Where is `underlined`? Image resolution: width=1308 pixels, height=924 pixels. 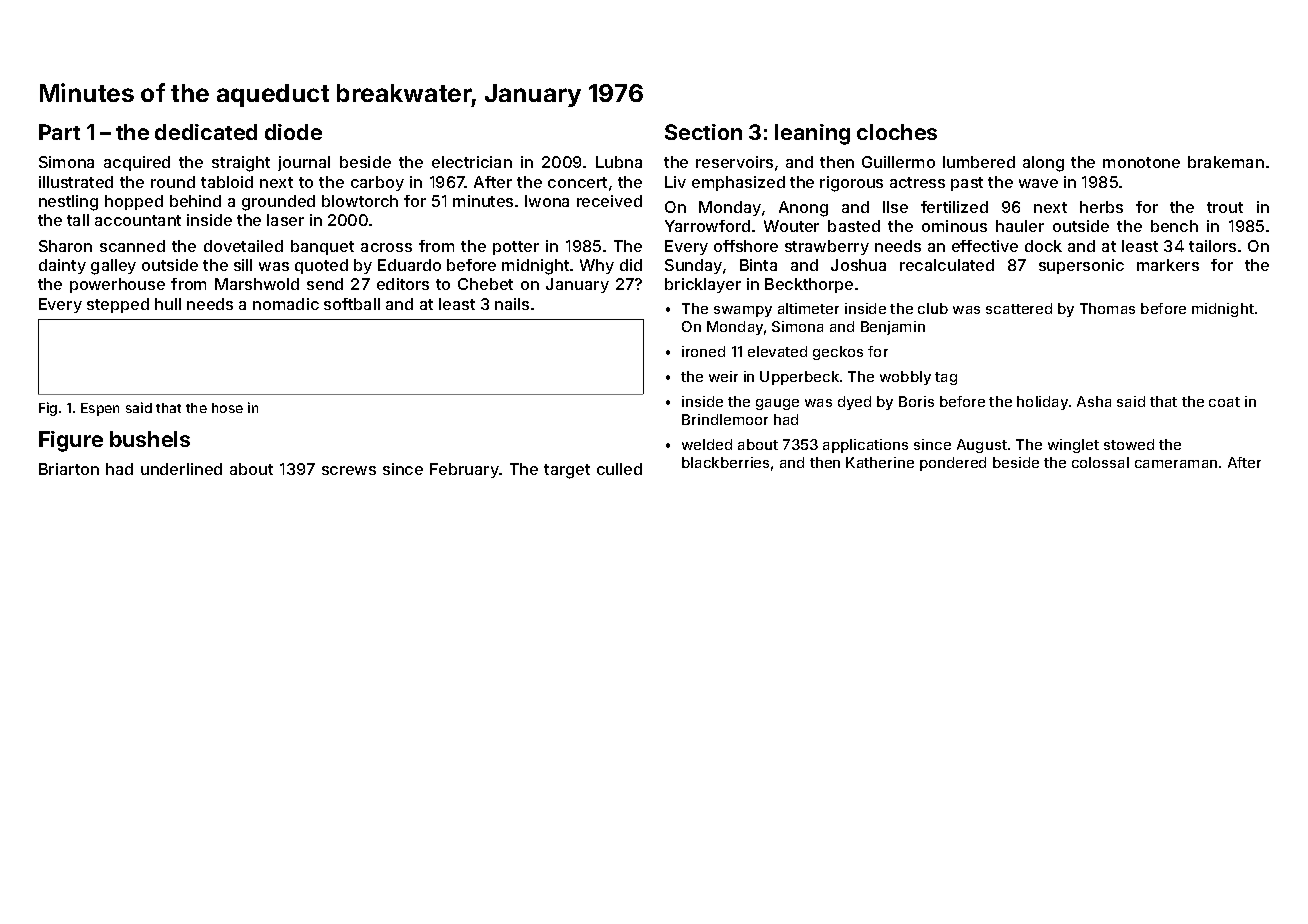
underlined is located at coordinates (181, 469).
